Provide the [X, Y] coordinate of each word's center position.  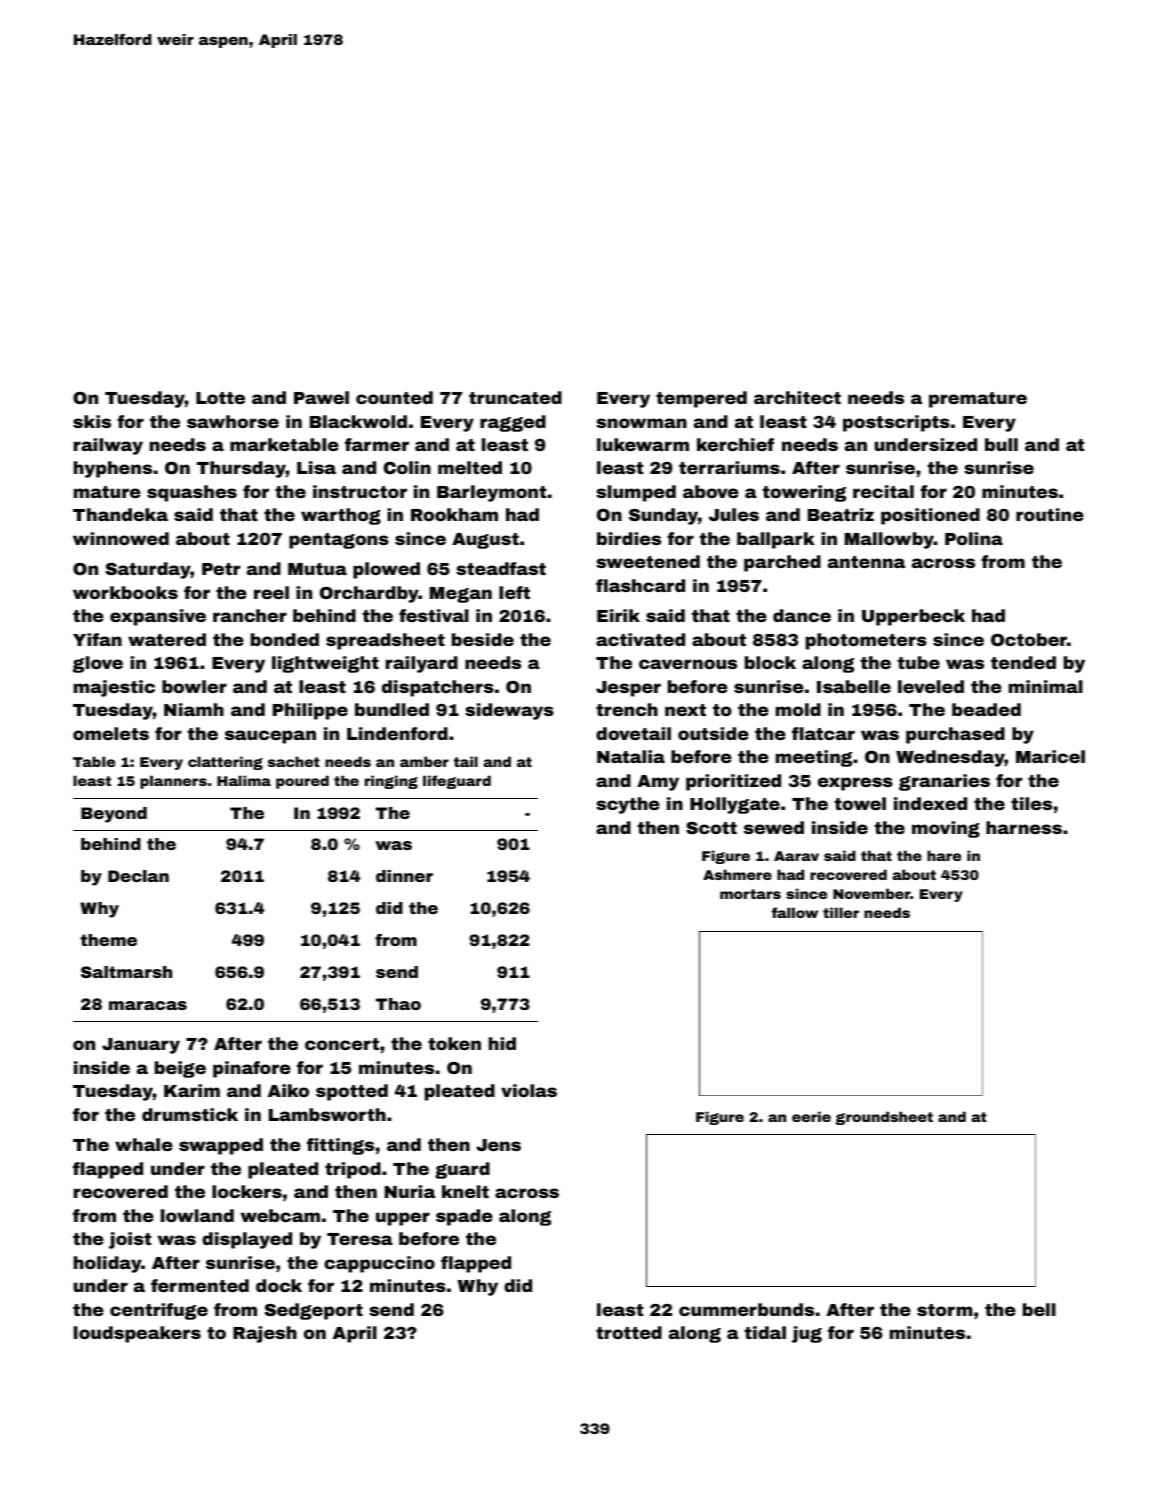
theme [108, 940]
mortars [750, 894]
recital [883, 491]
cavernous [688, 664]
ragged [513, 423]
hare [944, 855]
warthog [341, 516]
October [1029, 639]
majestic [114, 688]
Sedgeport [314, 1311]
